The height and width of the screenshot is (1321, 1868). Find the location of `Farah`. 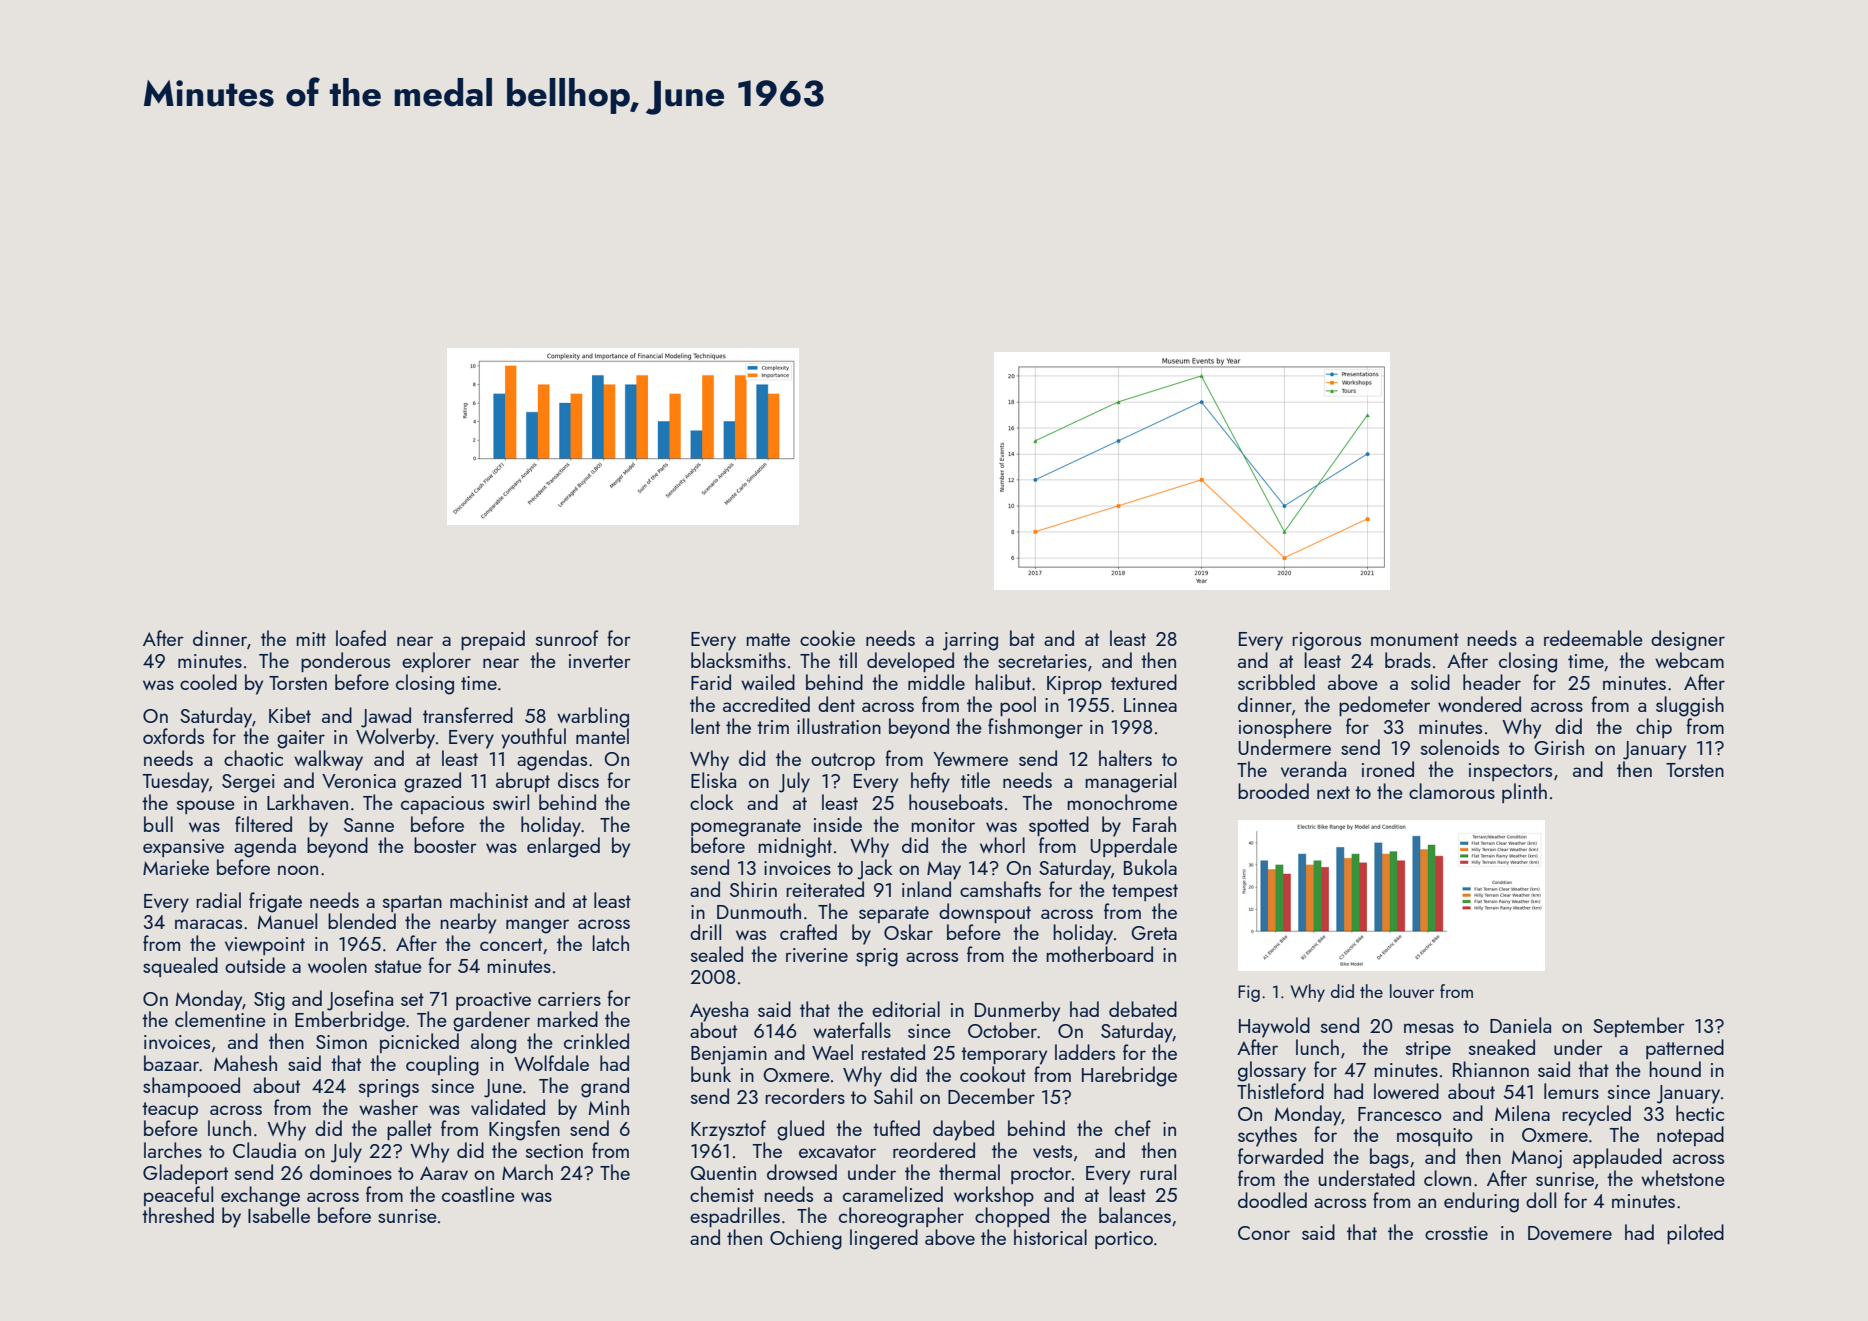

Farah is located at coordinates (1154, 824).
